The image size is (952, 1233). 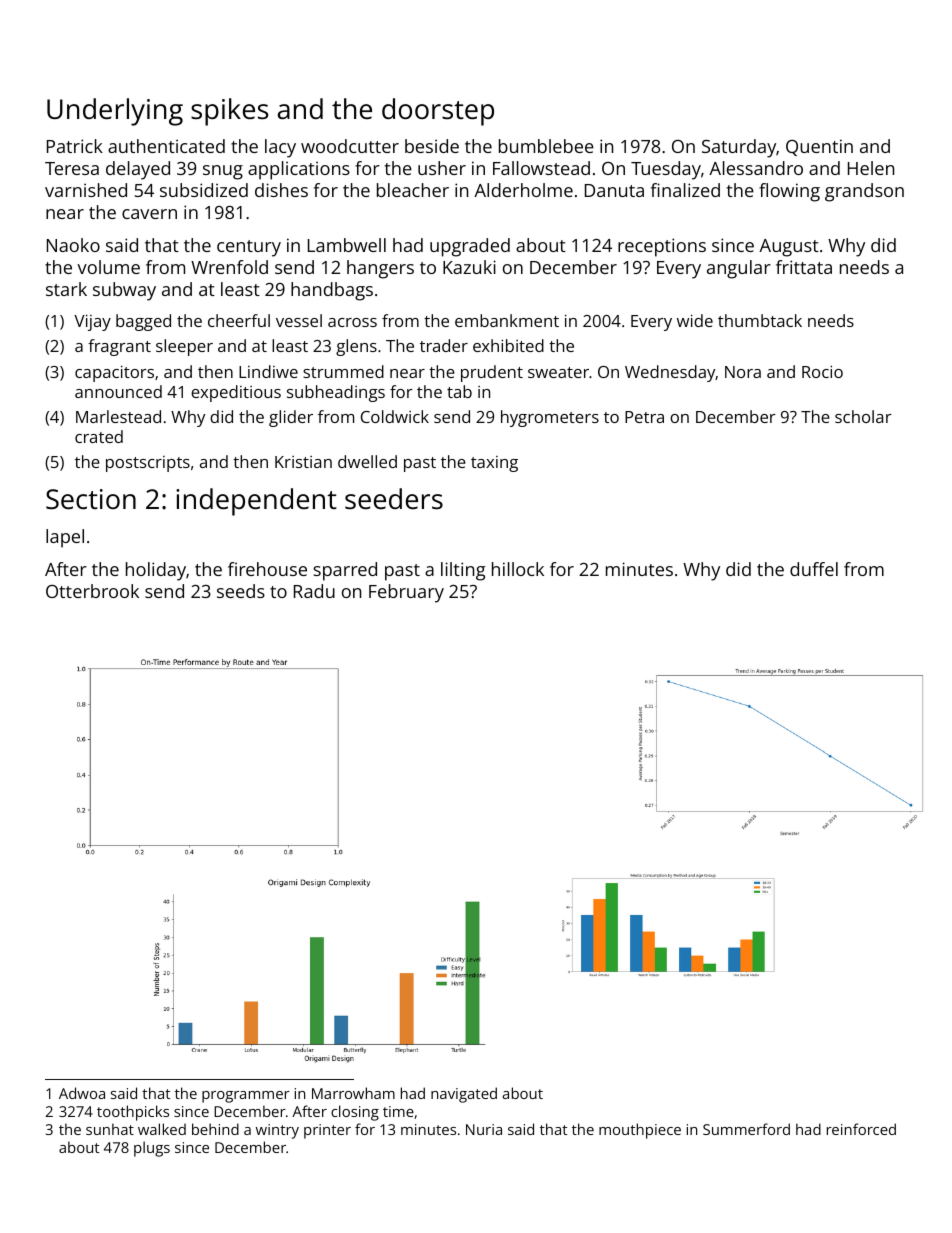 I want to click on Otterbrook, so click(x=92, y=591).
